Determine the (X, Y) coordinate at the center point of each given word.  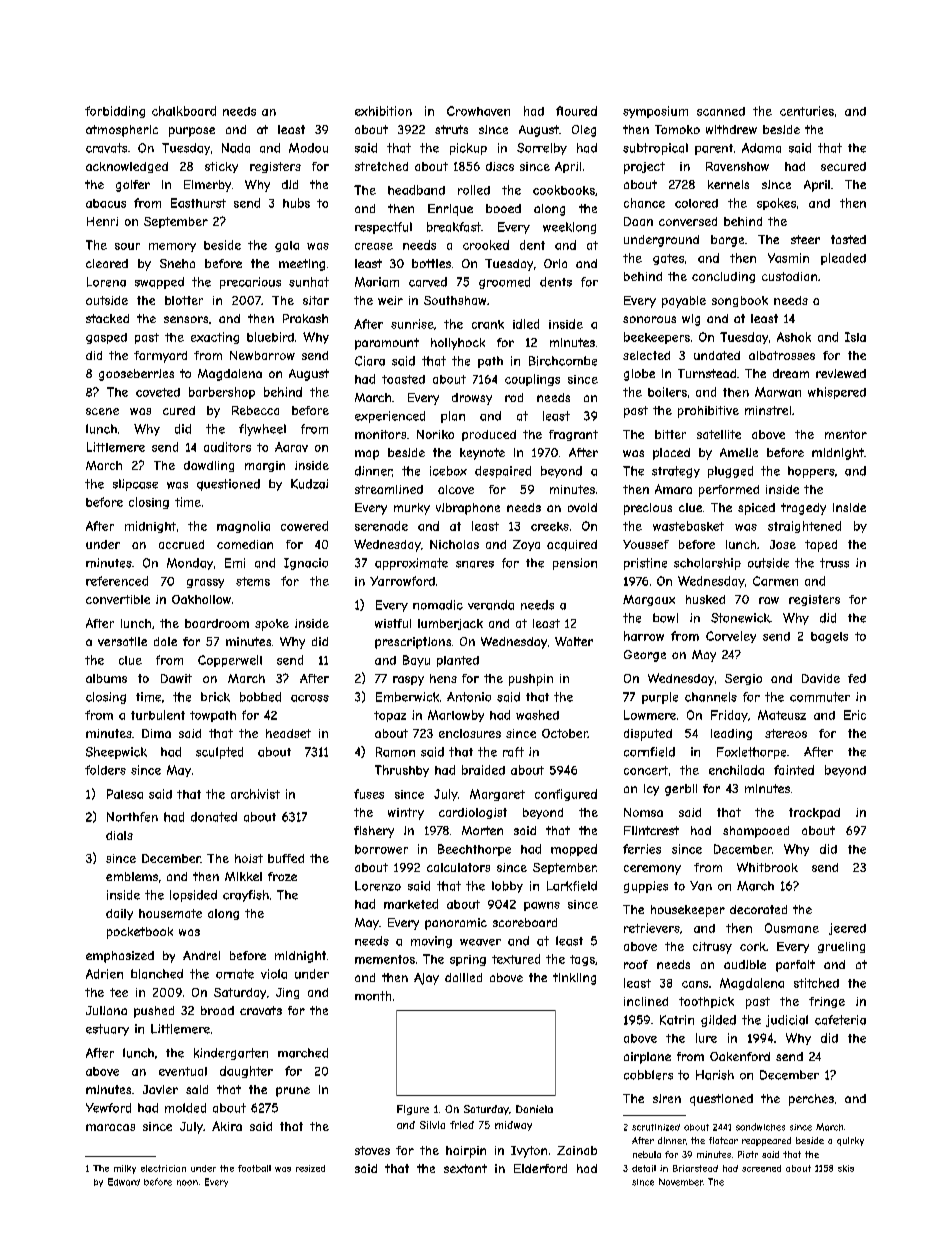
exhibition (383, 111)
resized (310, 1168)
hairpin (466, 1152)
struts (451, 129)
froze (282, 876)
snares (475, 564)
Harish (715, 1075)
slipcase (135, 485)
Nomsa (643, 812)
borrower (381, 849)
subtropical (655, 149)
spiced (756, 509)
